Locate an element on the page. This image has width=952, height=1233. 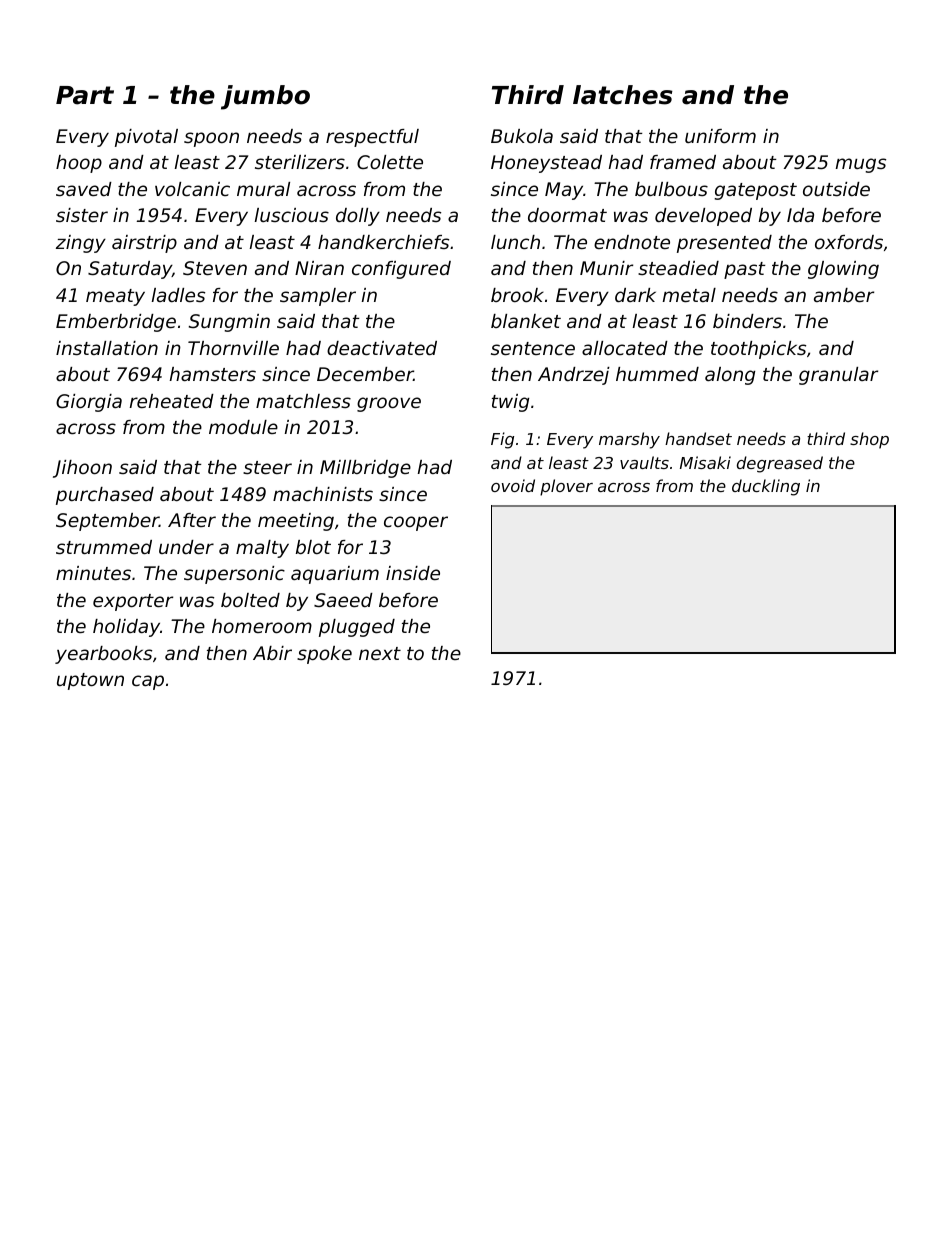
uniform is located at coordinates (720, 136).
